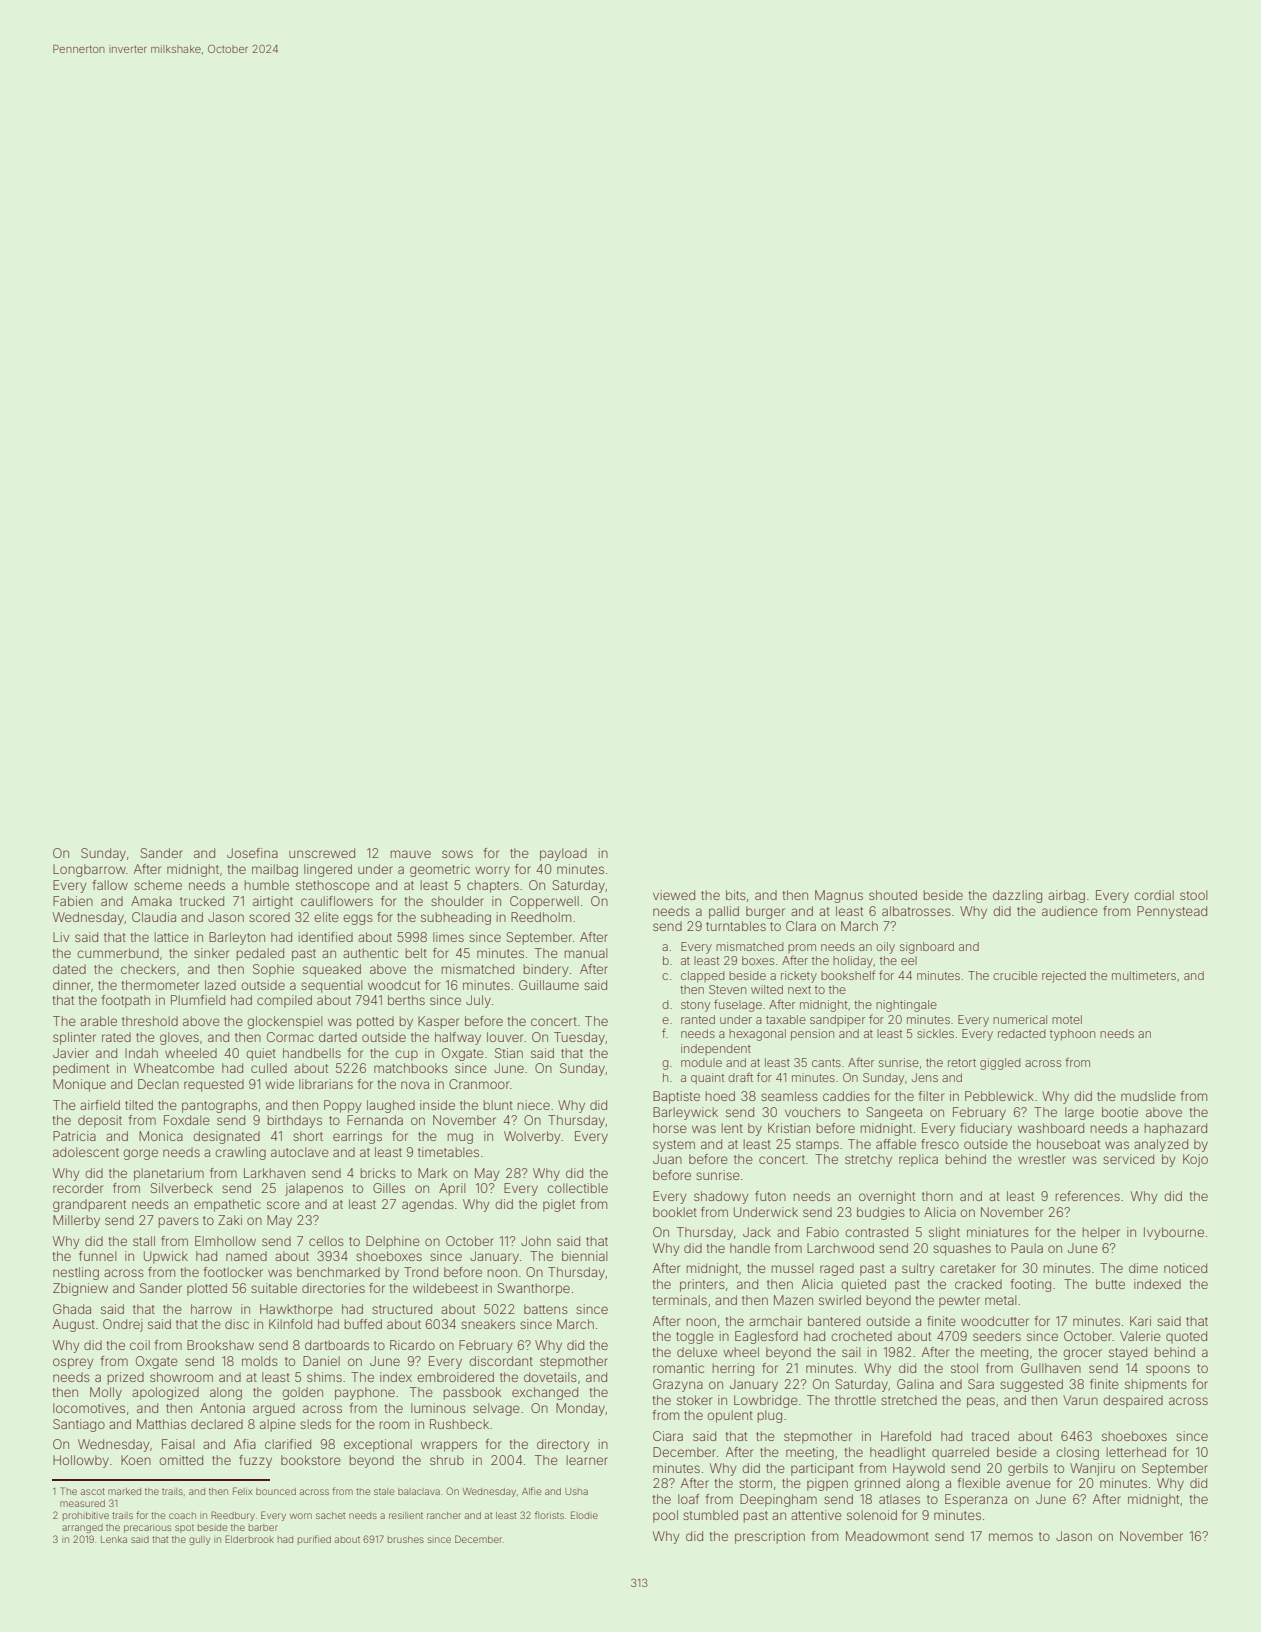 This screenshot has width=1261, height=1632. What do you see at coordinates (549, 985) in the screenshot?
I see `Guillaume` at bounding box center [549, 985].
